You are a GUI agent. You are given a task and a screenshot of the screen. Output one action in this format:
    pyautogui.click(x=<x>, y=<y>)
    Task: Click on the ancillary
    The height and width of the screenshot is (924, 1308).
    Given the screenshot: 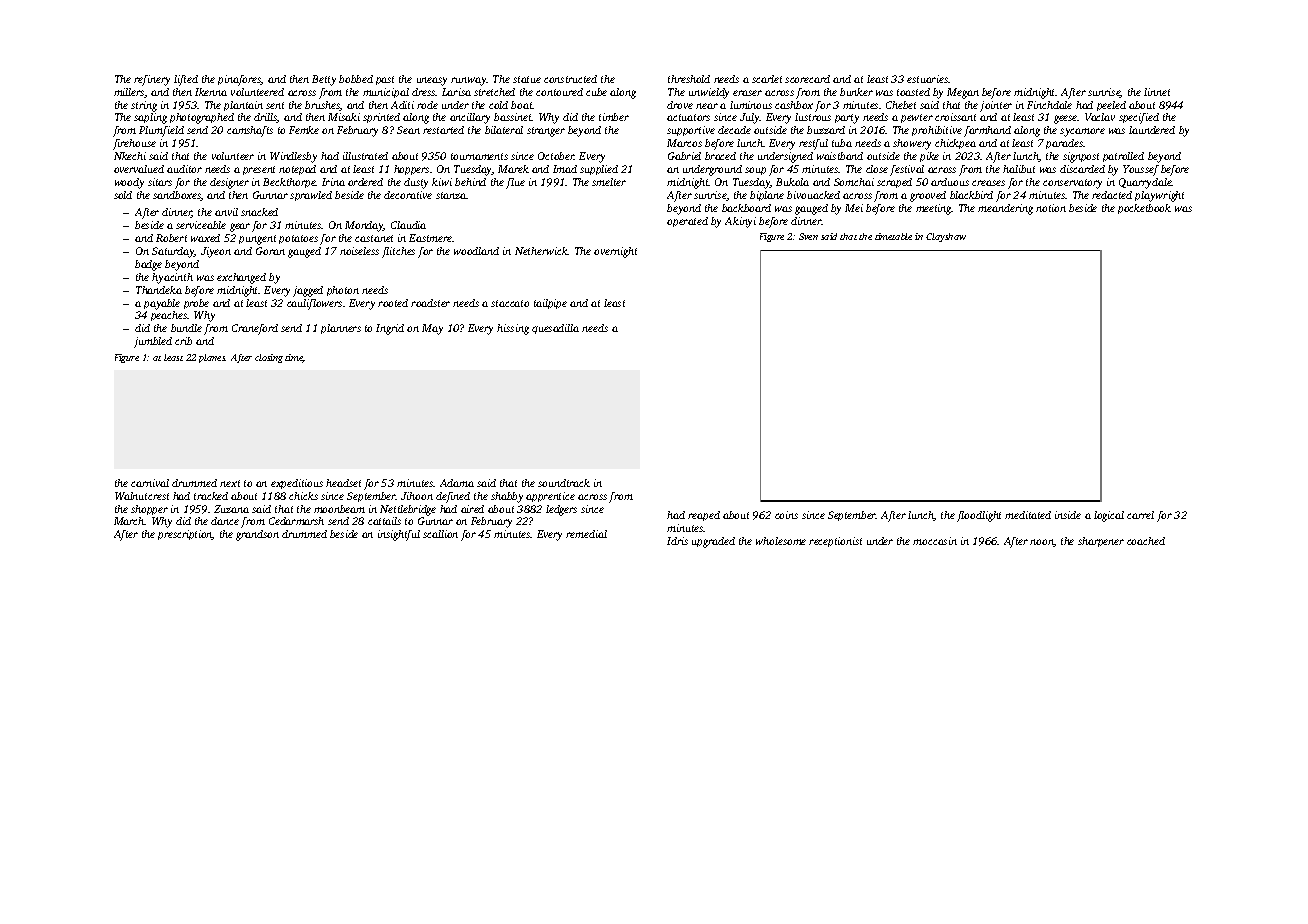 What is the action you would take?
    pyautogui.click(x=470, y=118)
